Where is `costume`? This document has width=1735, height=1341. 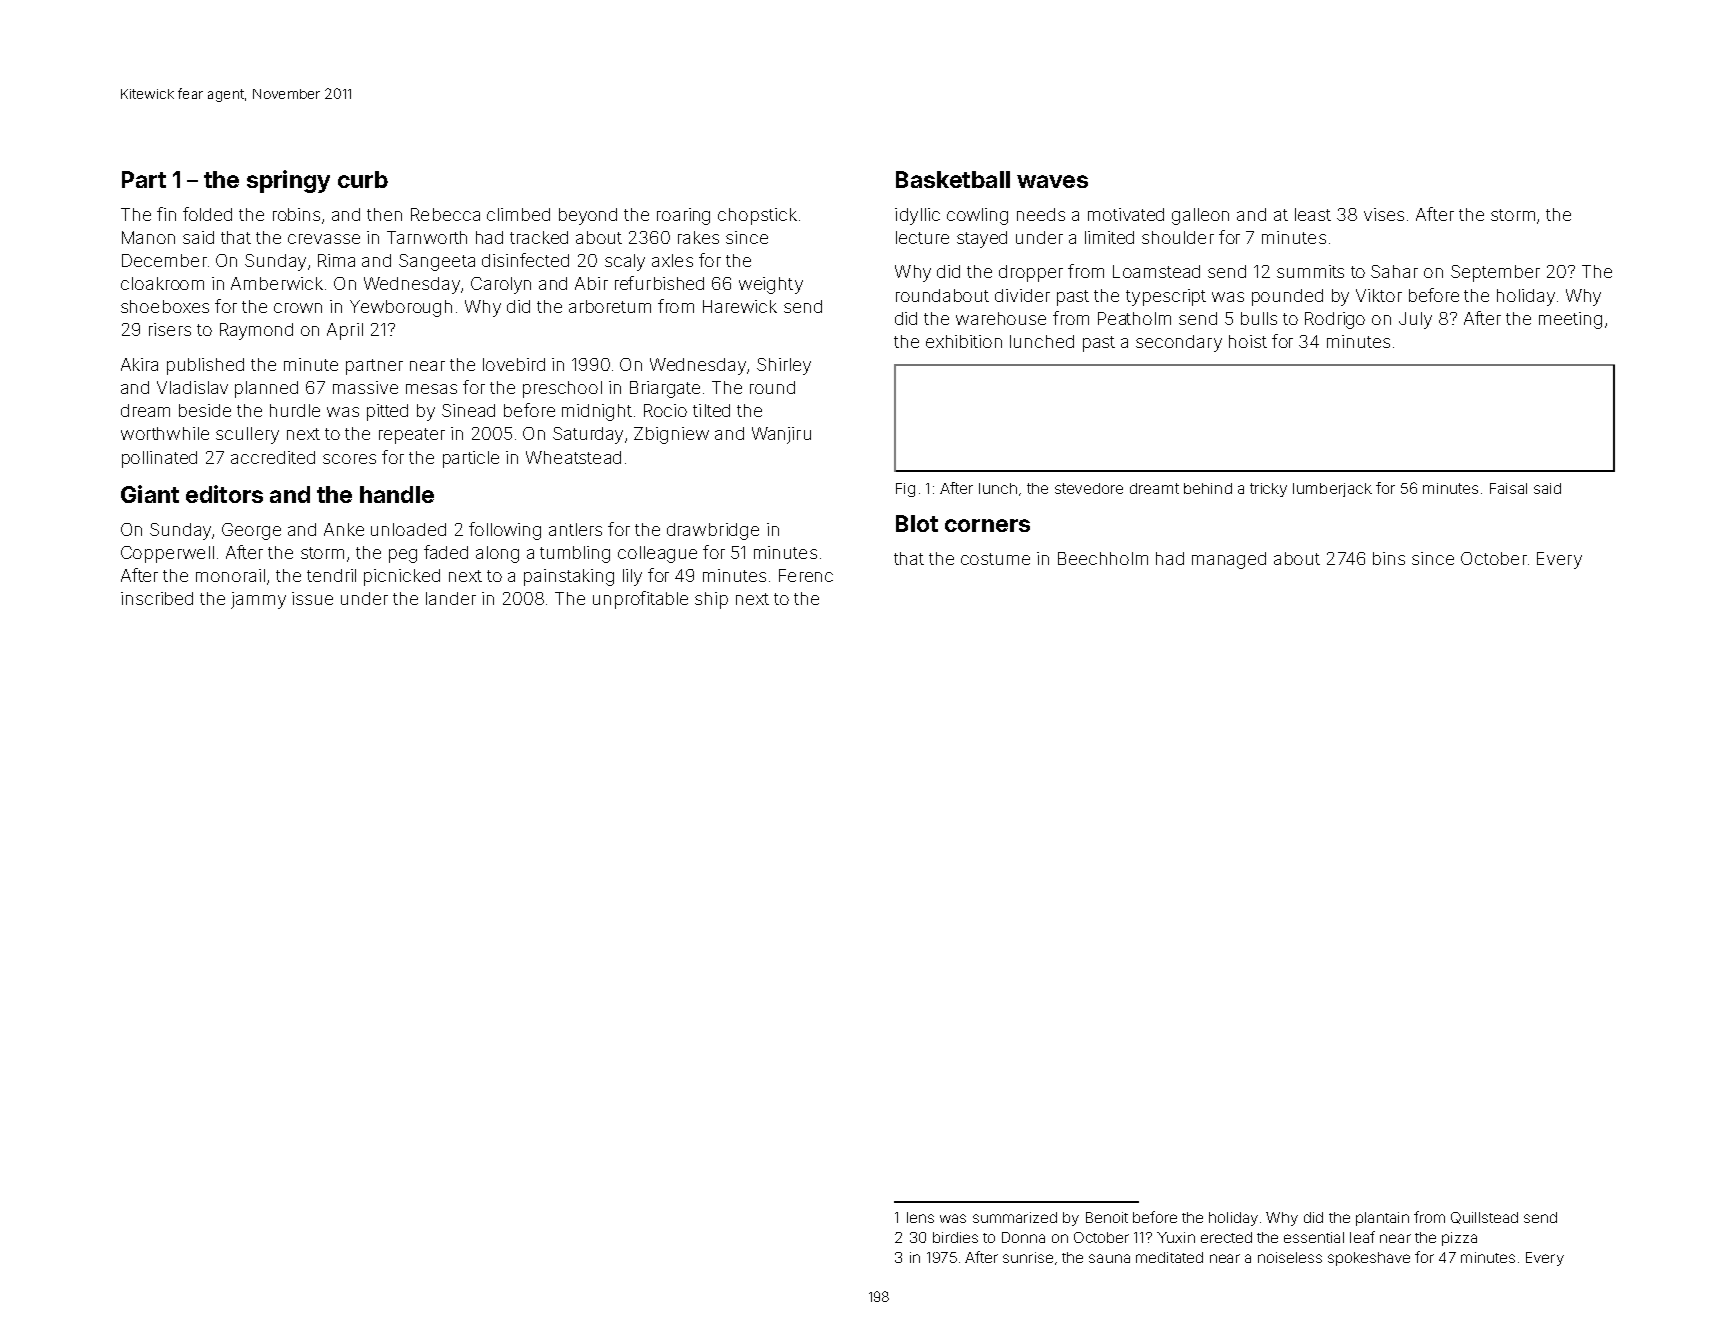
costume is located at coordinates (995, 559).
